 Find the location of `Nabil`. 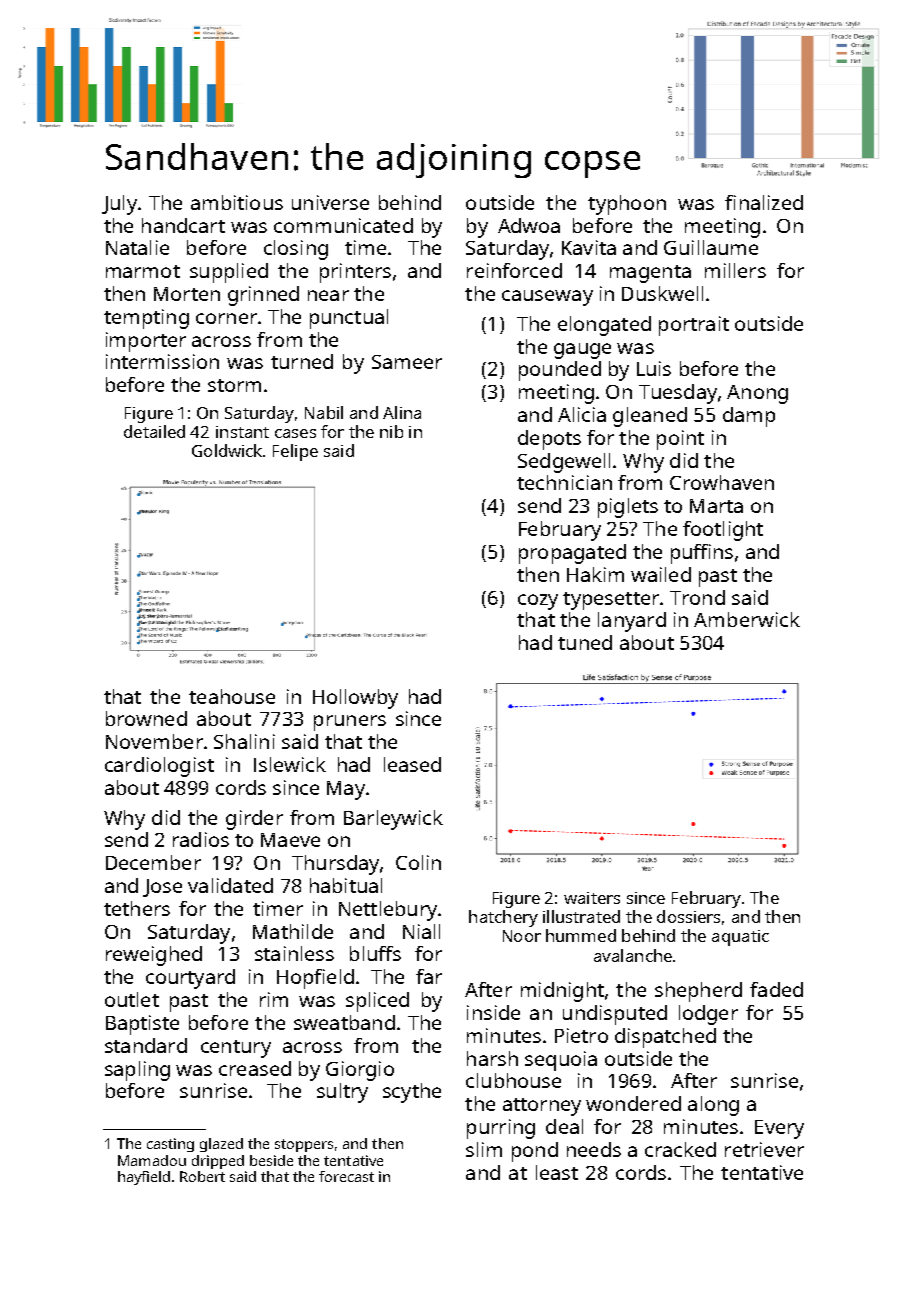

Nabil is located at coordinates (324, 412).
